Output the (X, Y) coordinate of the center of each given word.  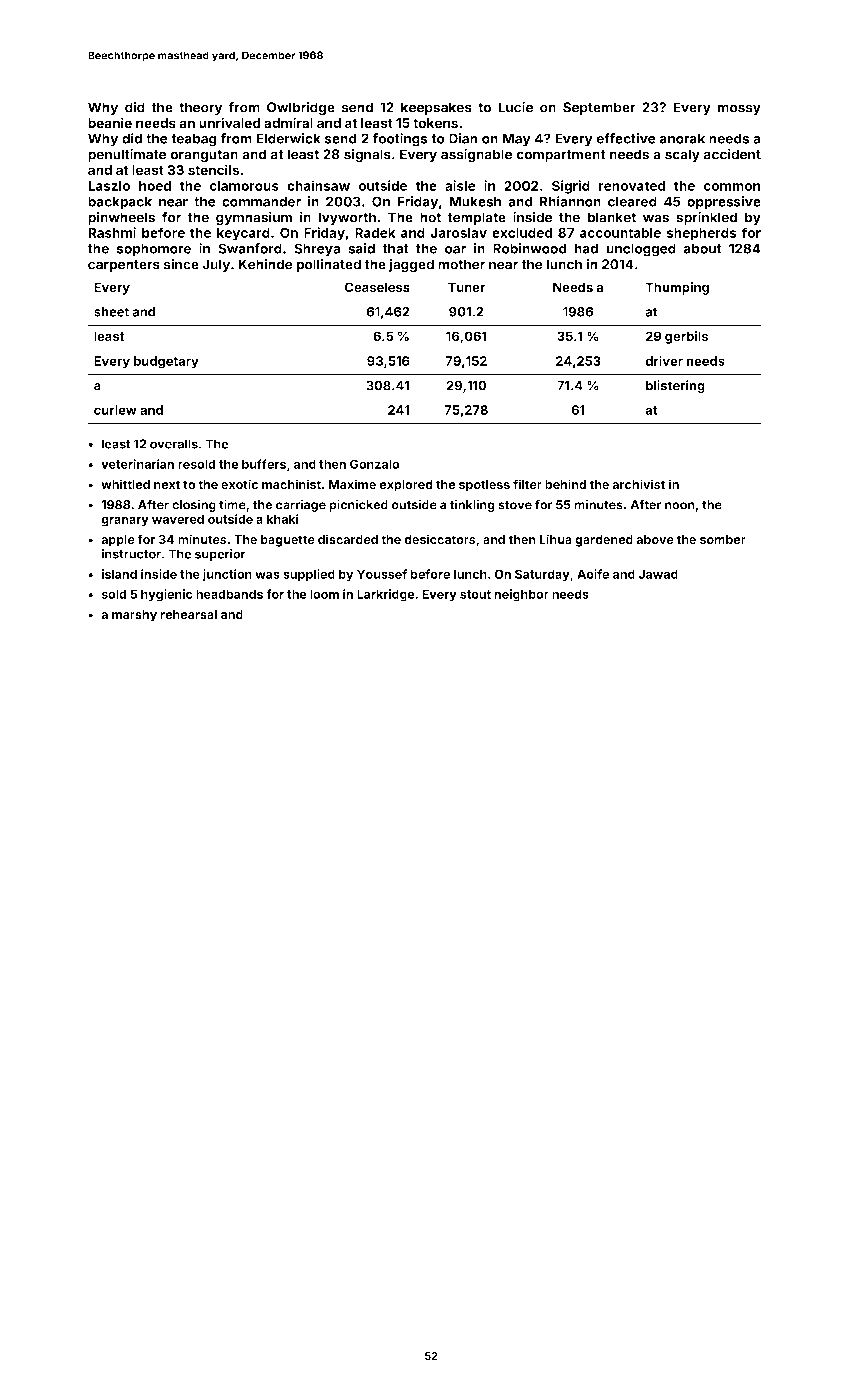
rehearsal (188, 614)
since (181, 264)
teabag (194, 140)
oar (455, 250)
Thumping (677, 288)
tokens (435, 123)
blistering (675, 386)
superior (220, 555)
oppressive (724, 203)
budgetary (166, 362)
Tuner (466, 287)
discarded (348, 539)
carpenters (124, 266)
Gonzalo (374, 464)
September (599, 108)
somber (723, 539)
